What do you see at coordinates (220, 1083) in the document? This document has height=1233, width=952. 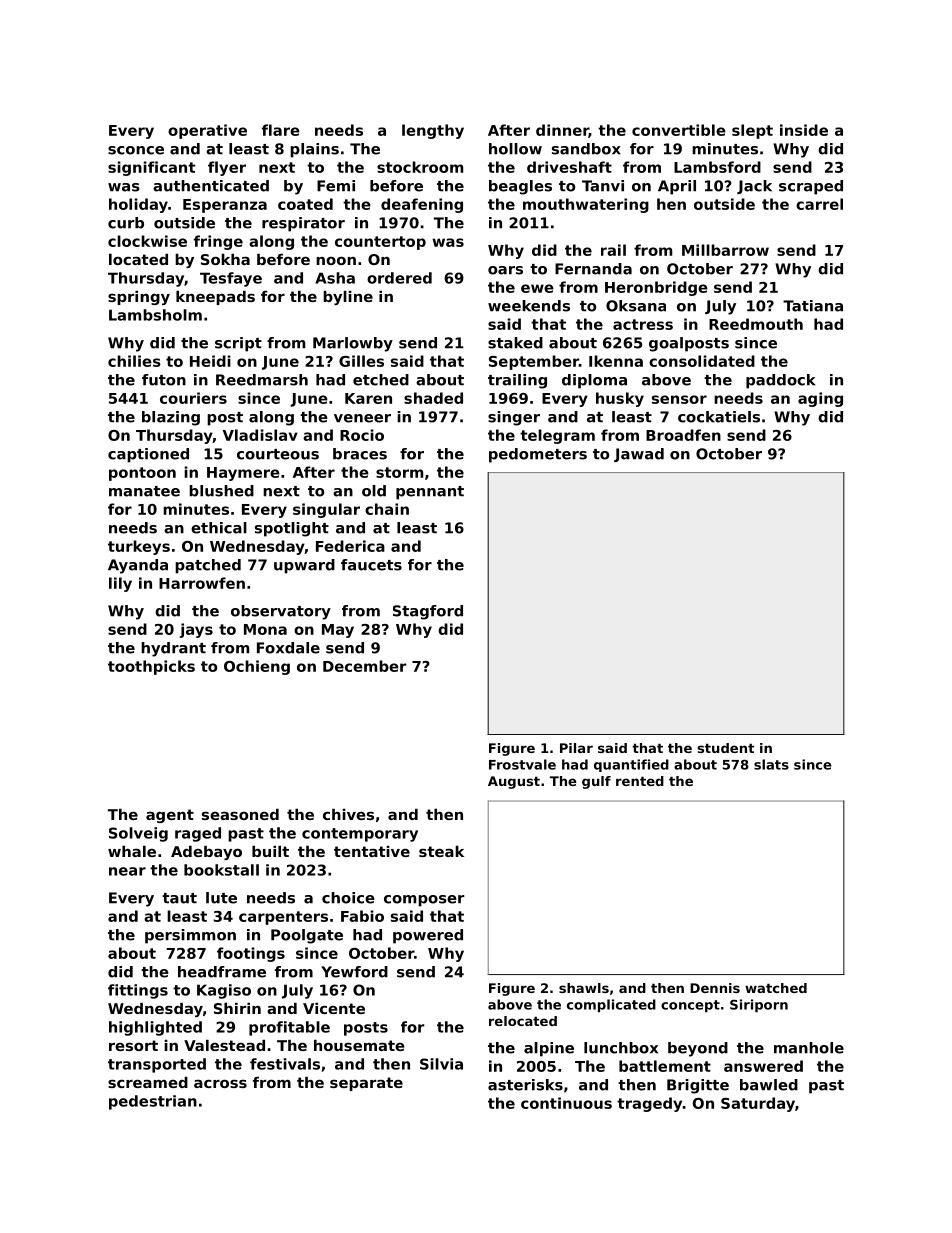 I see `across` at bounding box center [220, 1083].
